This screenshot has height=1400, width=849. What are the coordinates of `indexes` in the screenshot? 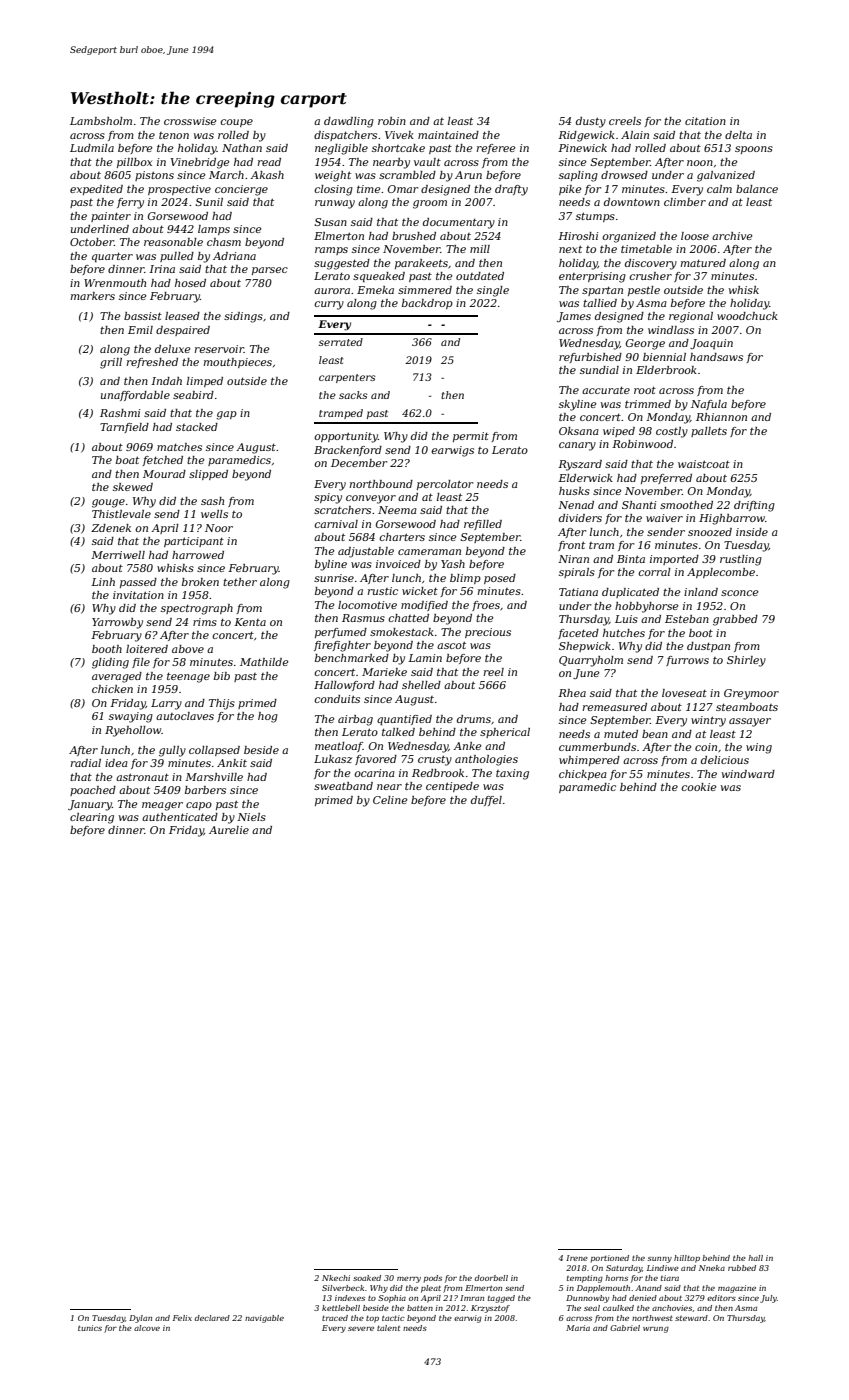 It's located at (350, 1298).
